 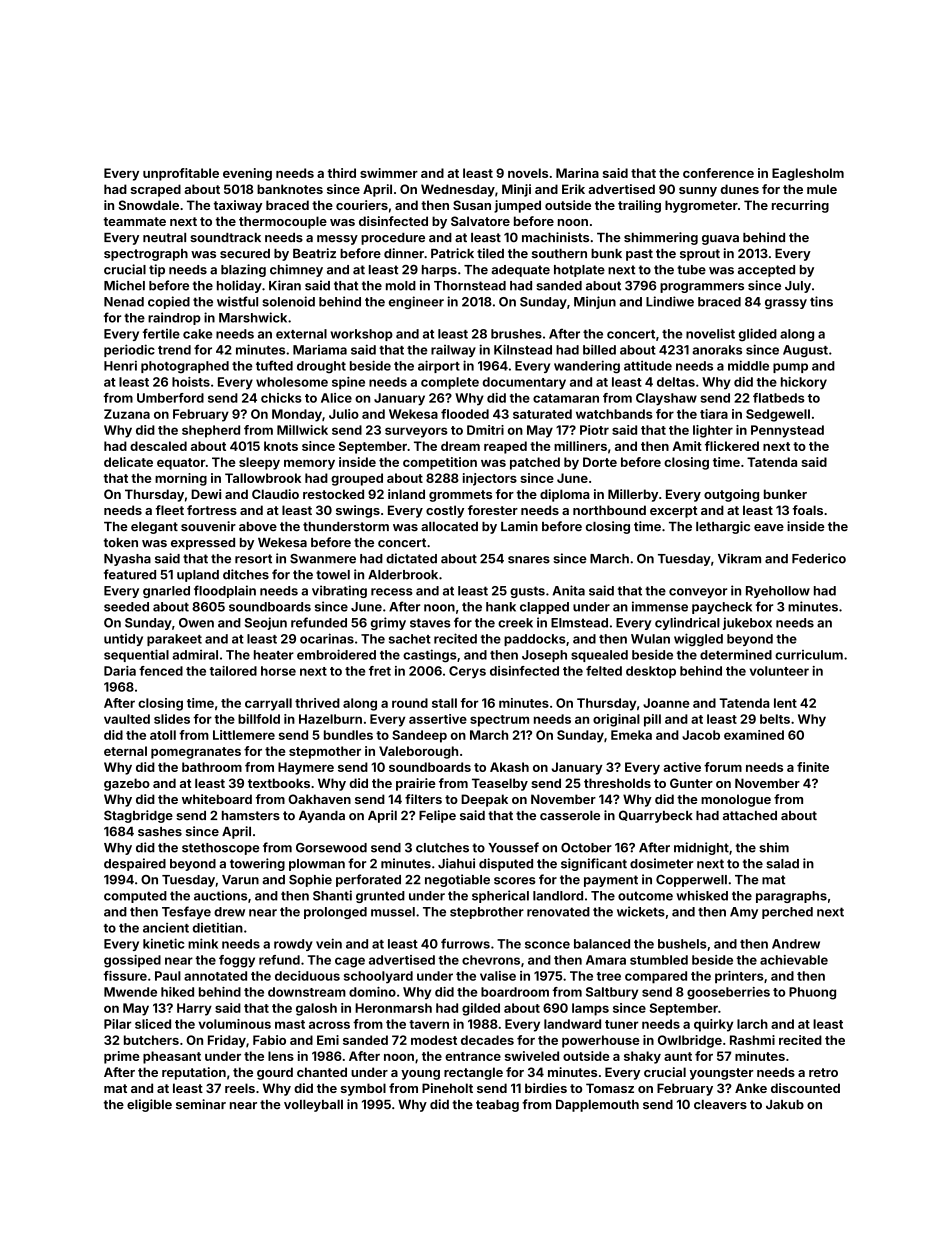 I want to click on attitude, so click(x=648, y=366).
